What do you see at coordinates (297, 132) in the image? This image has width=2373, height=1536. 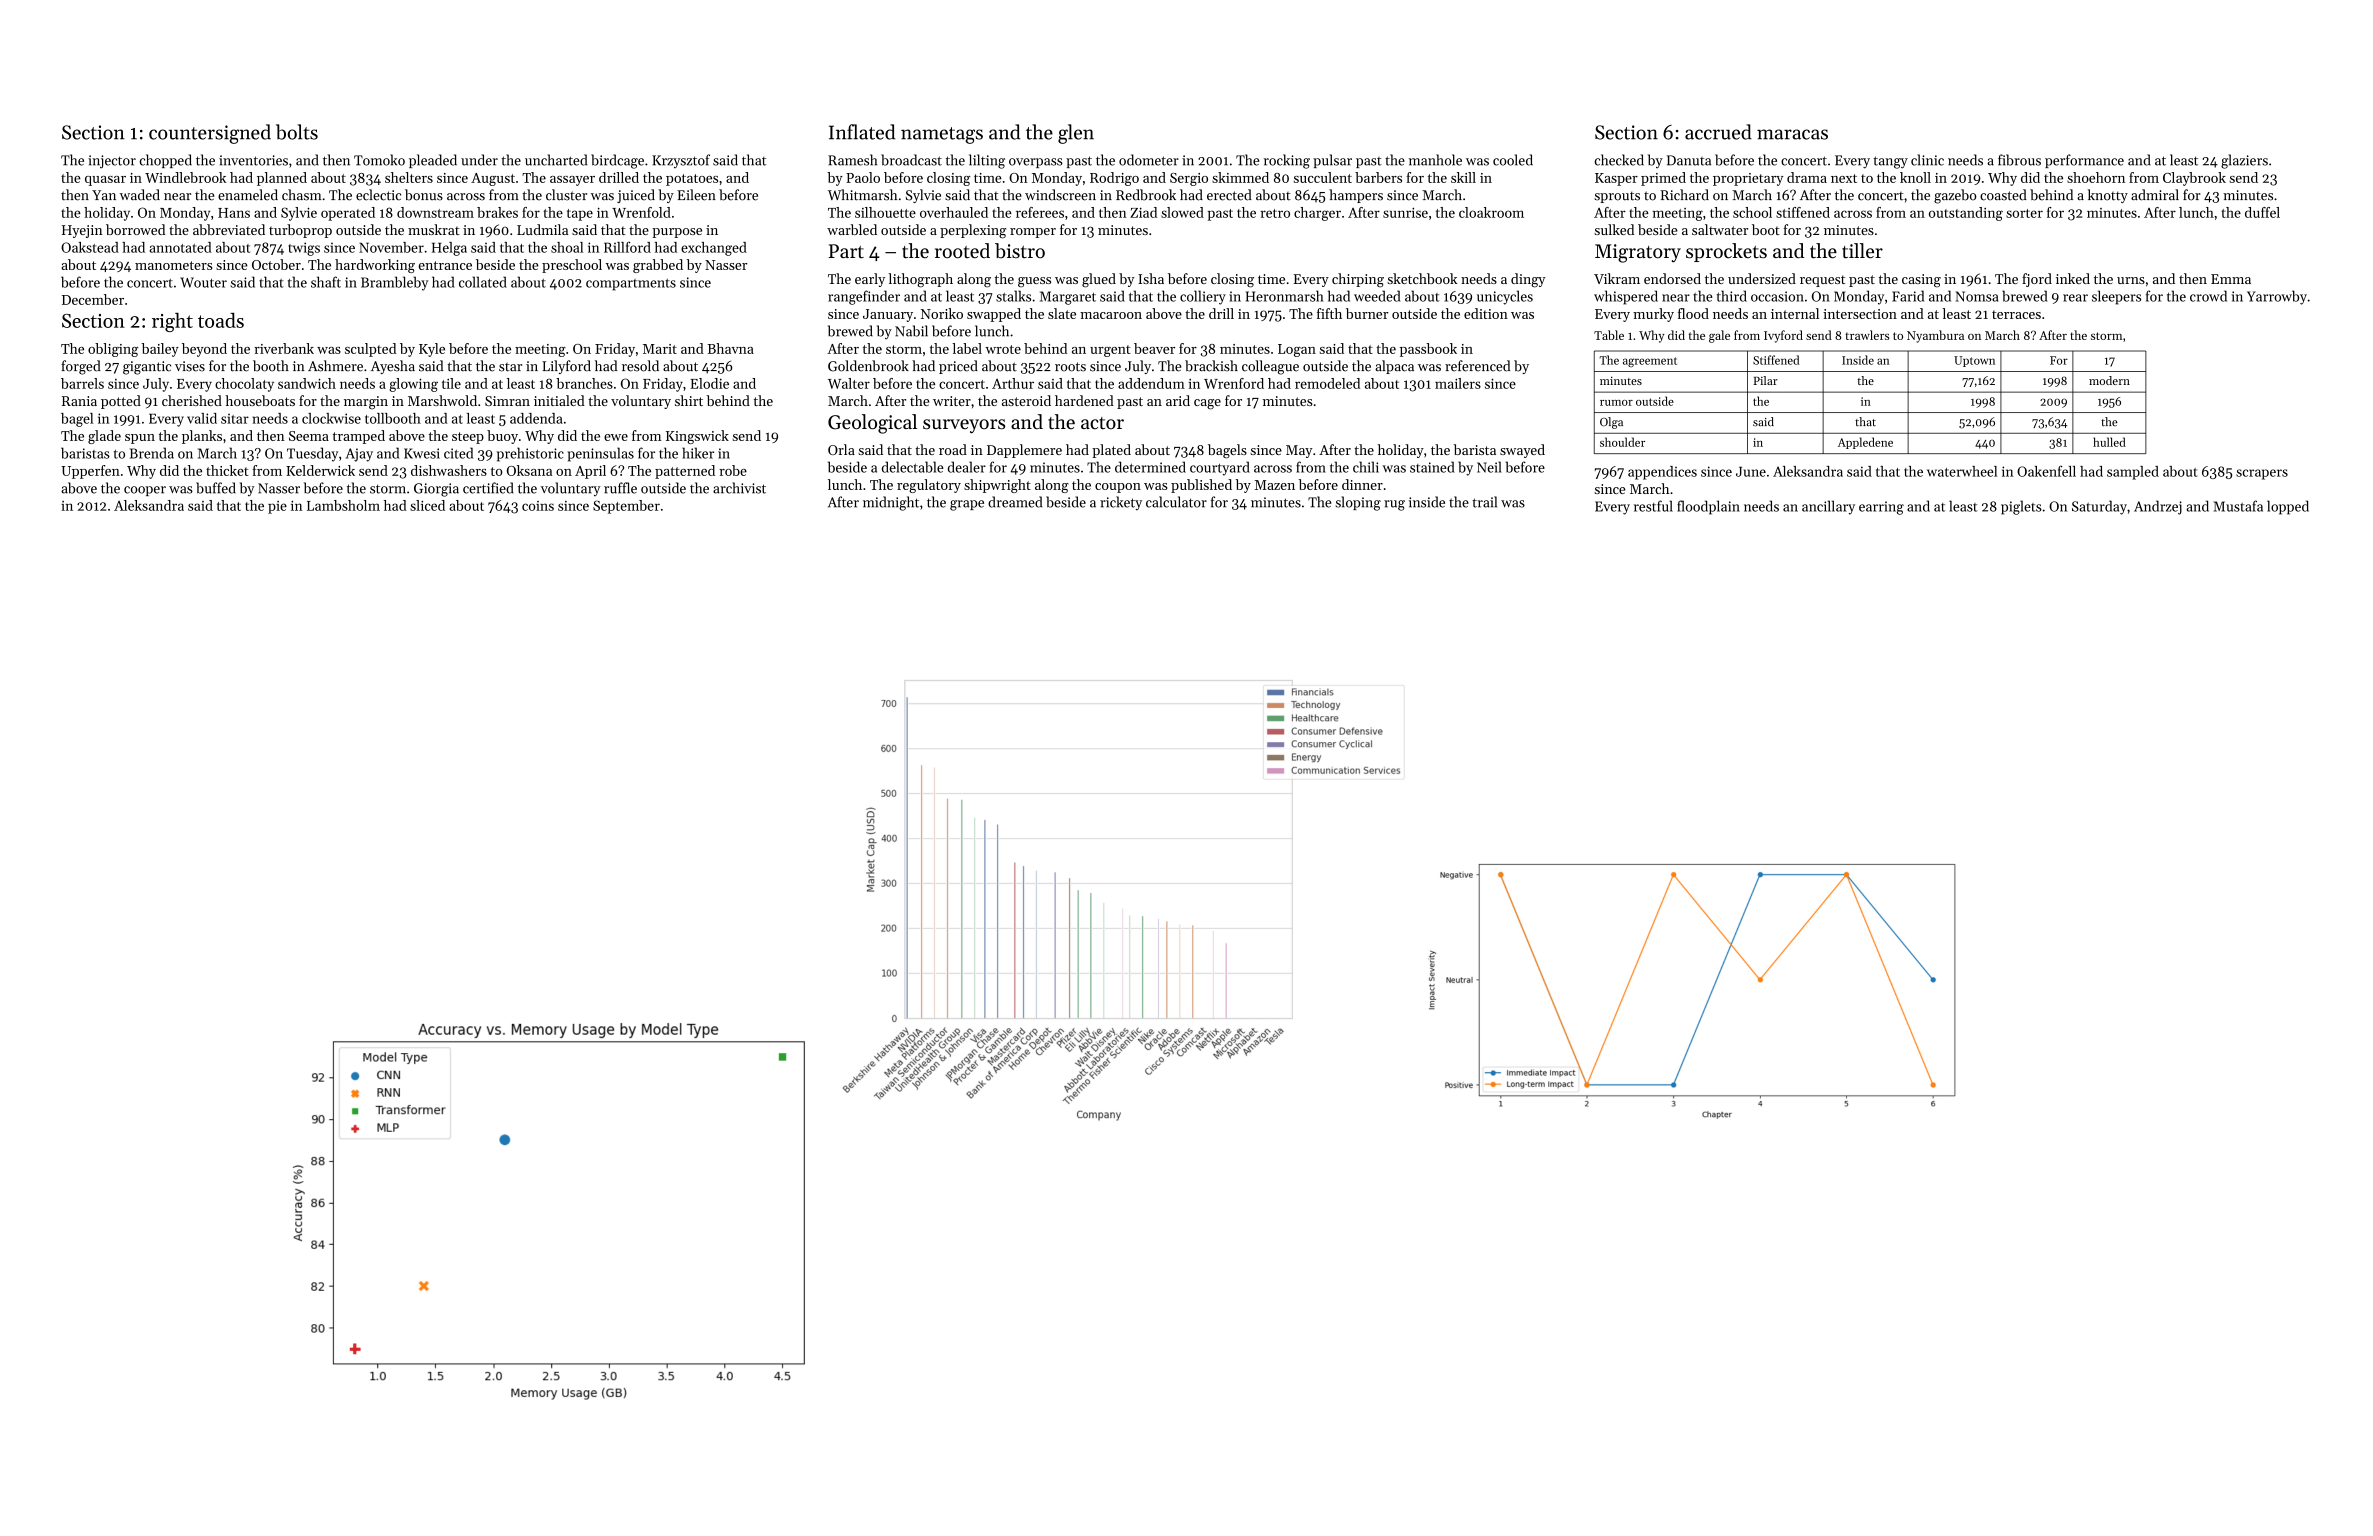 I see `bolts` at bounding box center [297, 132].
